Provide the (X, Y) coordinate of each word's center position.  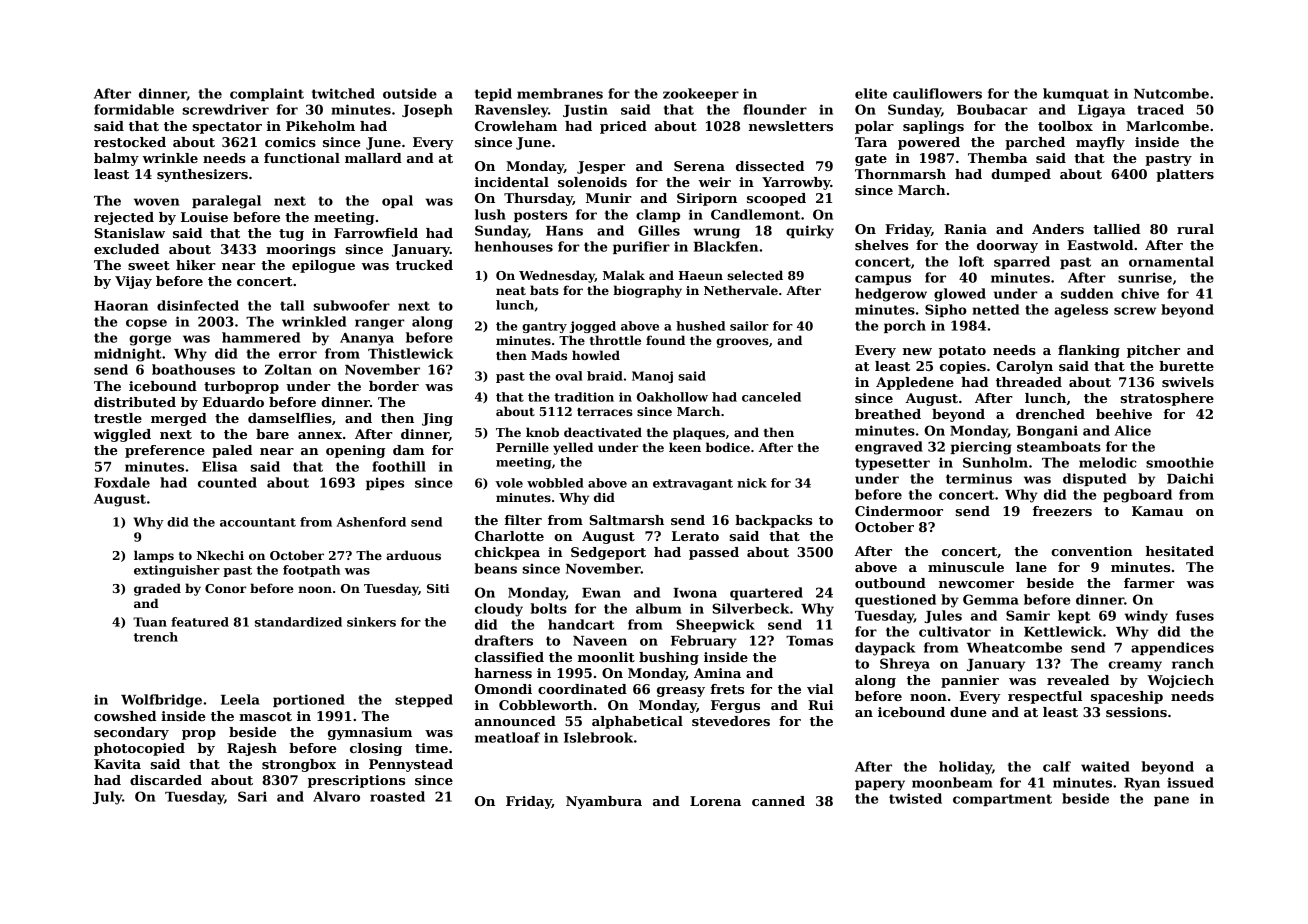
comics (290, 142)
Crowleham (516, 126)
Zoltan (288, 369)
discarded (166, 780)
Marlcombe (1167, 126)
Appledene (915, 383)
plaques (699, 433)
